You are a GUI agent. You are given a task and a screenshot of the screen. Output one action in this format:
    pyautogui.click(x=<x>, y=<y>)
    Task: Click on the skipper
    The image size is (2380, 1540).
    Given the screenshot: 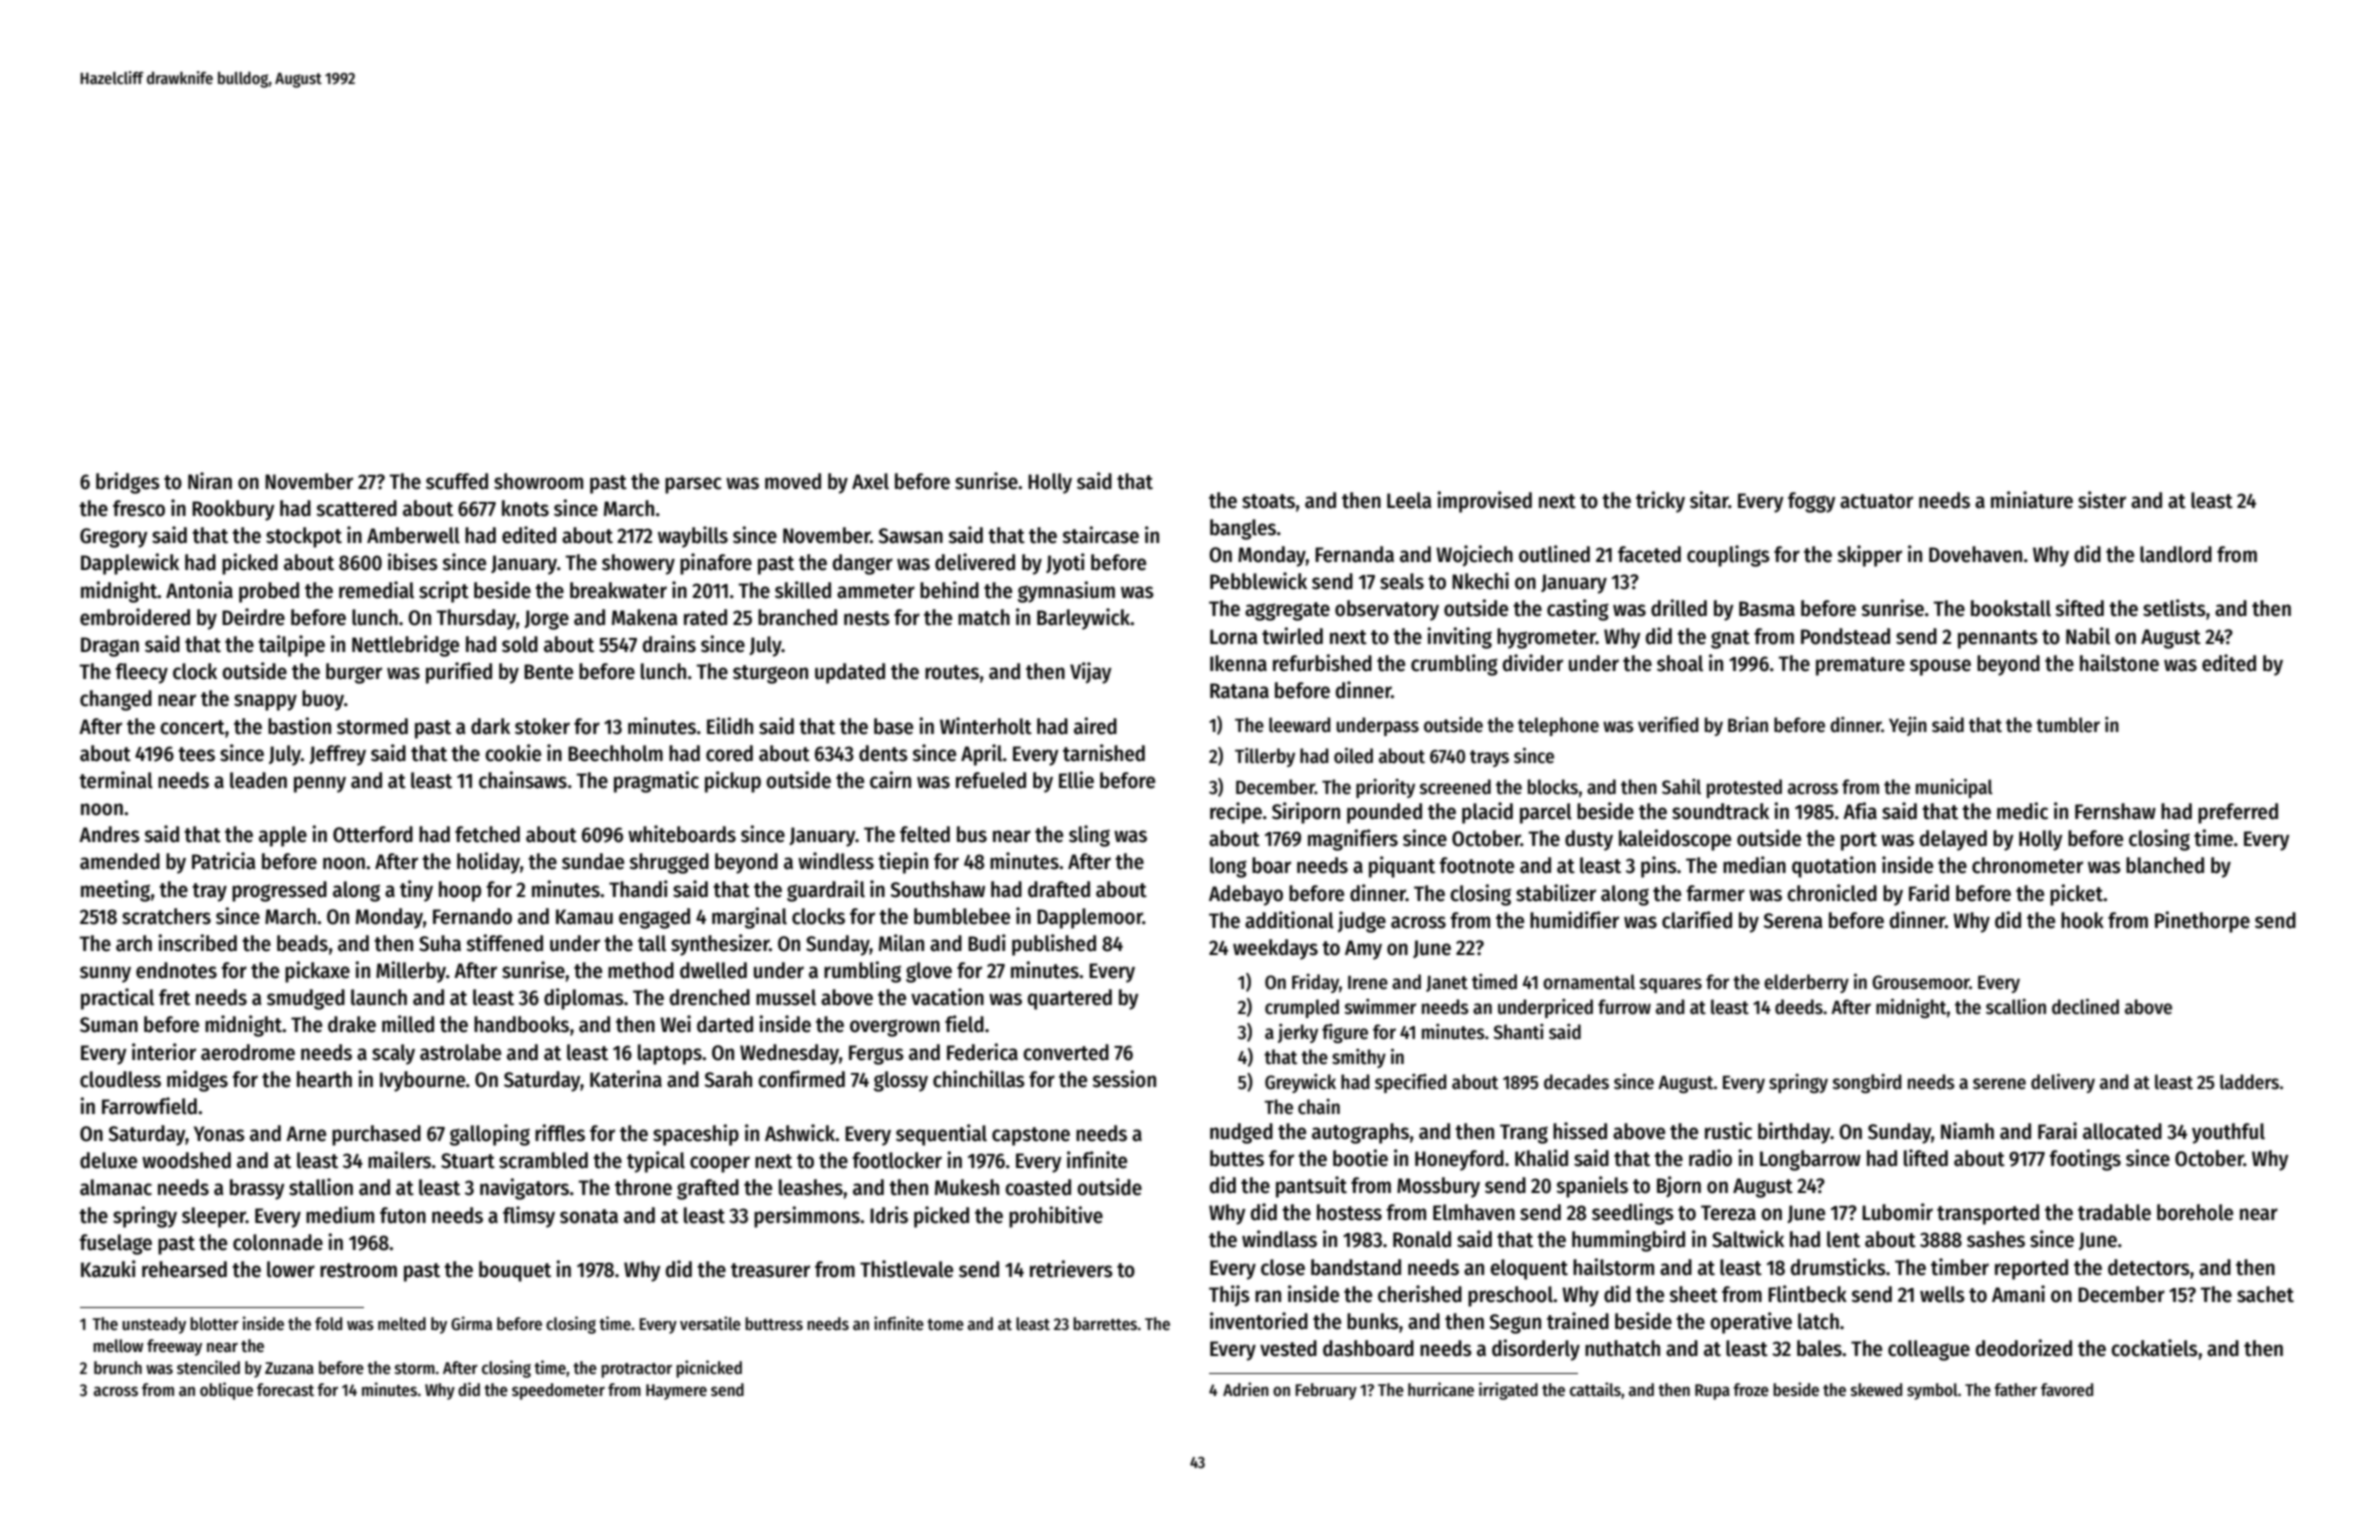 What is the action you would take?
    pyautogui.click(x=1869, y=556)
